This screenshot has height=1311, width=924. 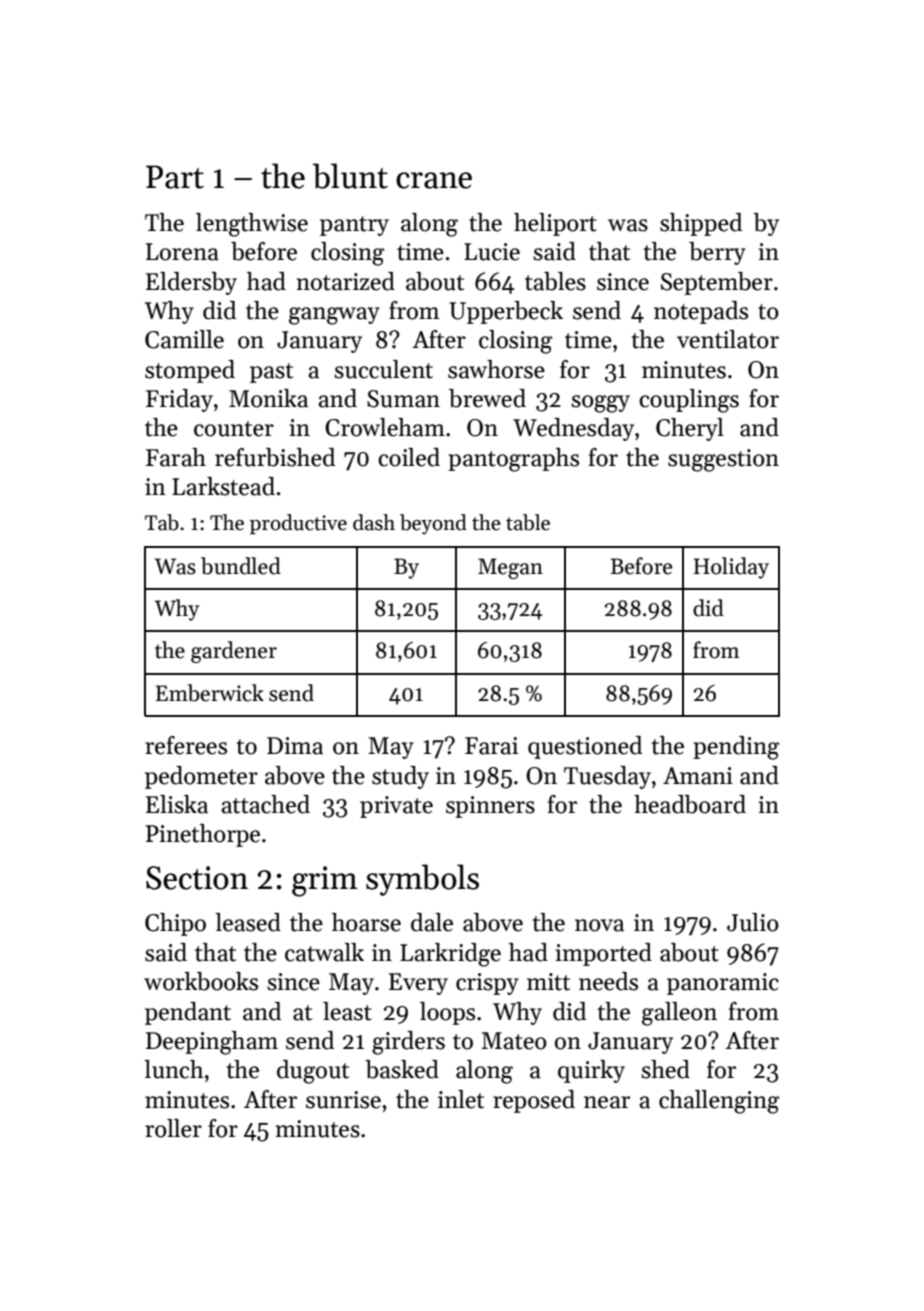 I want to click on beyond, so click(x=433, y=524).
